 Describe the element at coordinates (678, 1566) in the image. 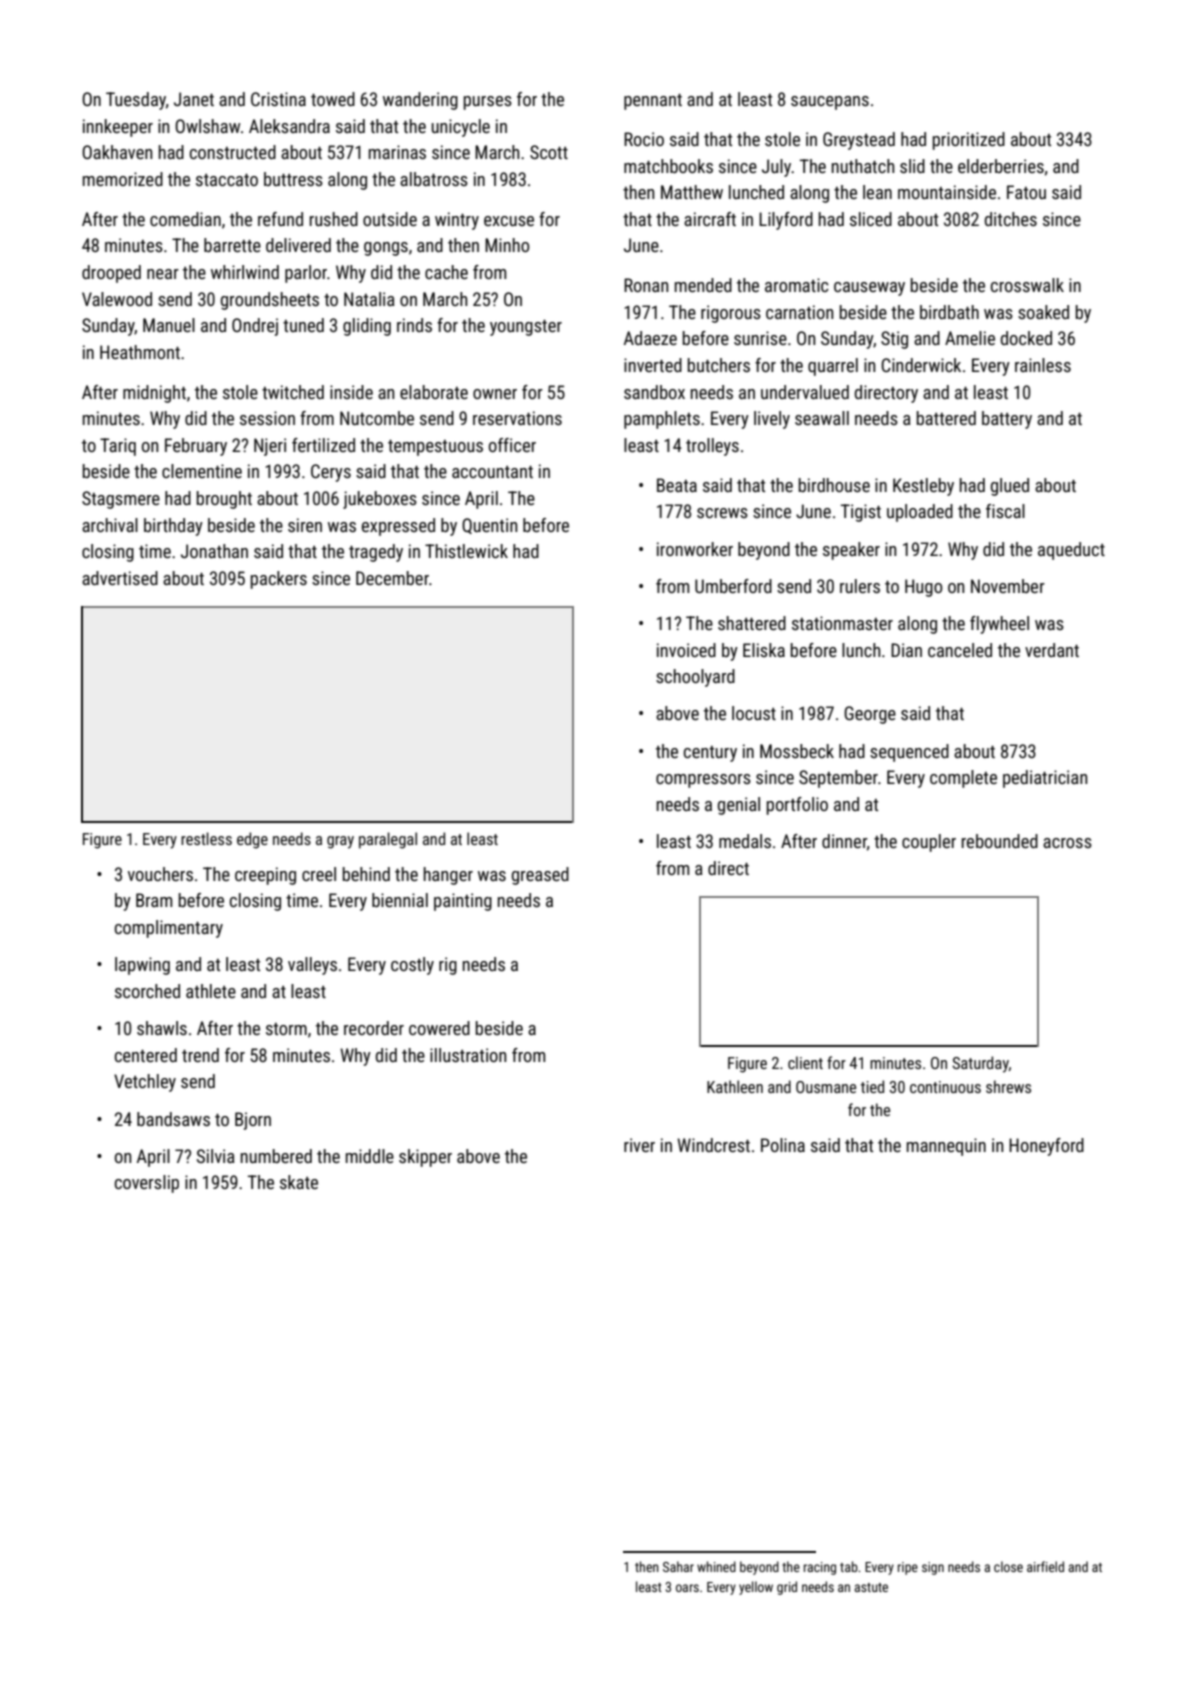

I see `Sahar` at that location.
